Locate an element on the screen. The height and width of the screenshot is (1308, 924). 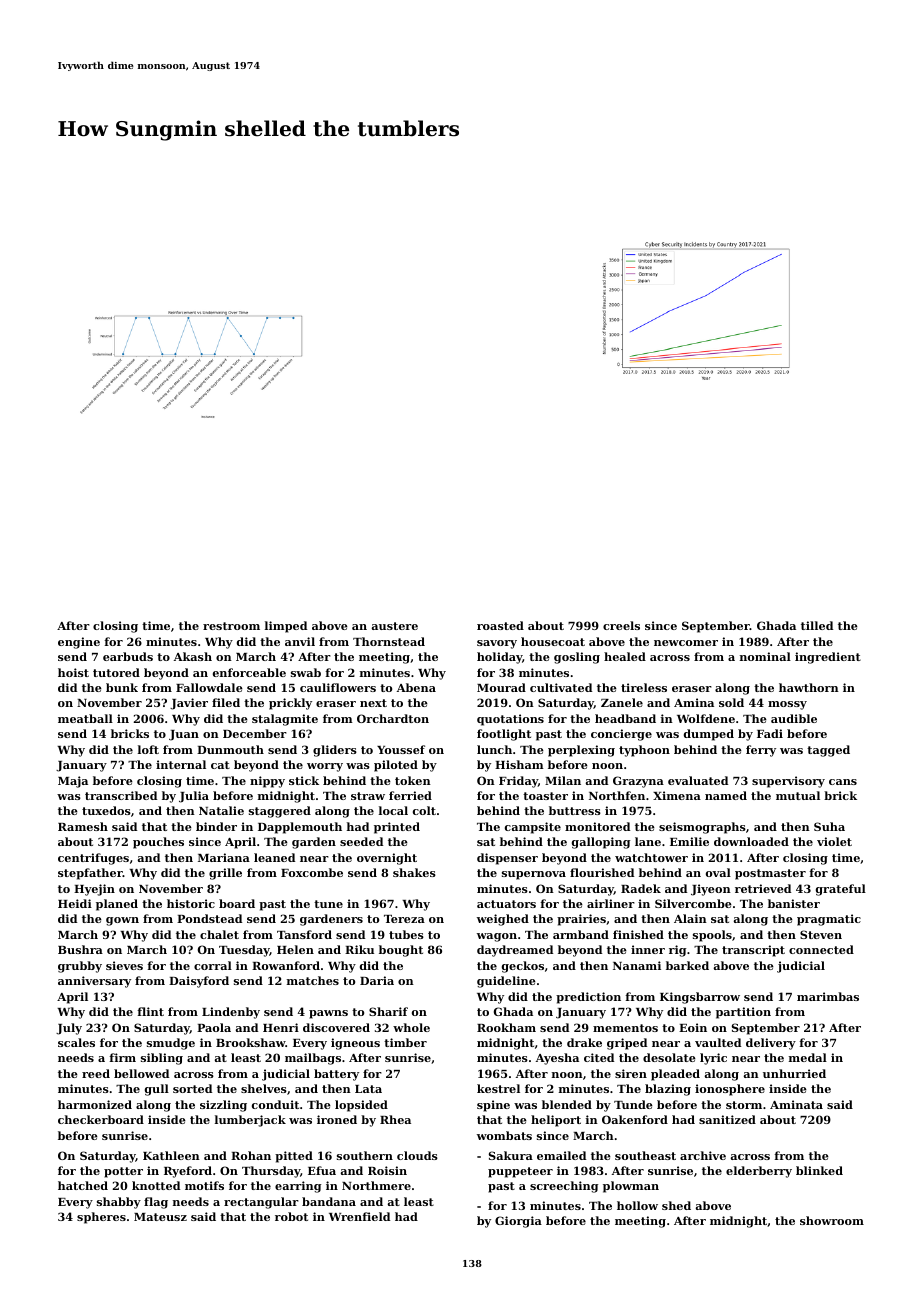
austere is located at coordinates (395, 626).
